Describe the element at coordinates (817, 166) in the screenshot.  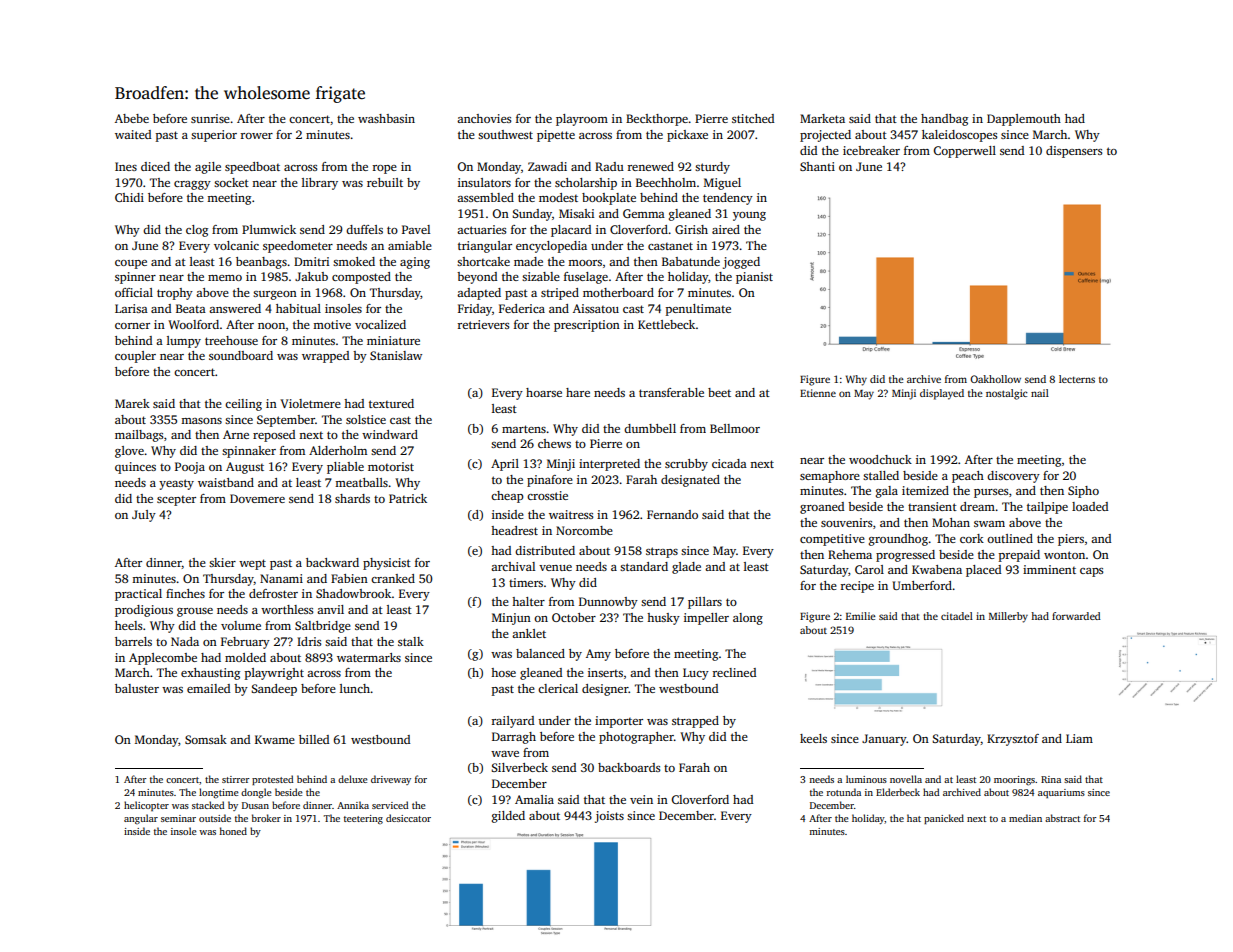
I see `Shanti` at that location.
